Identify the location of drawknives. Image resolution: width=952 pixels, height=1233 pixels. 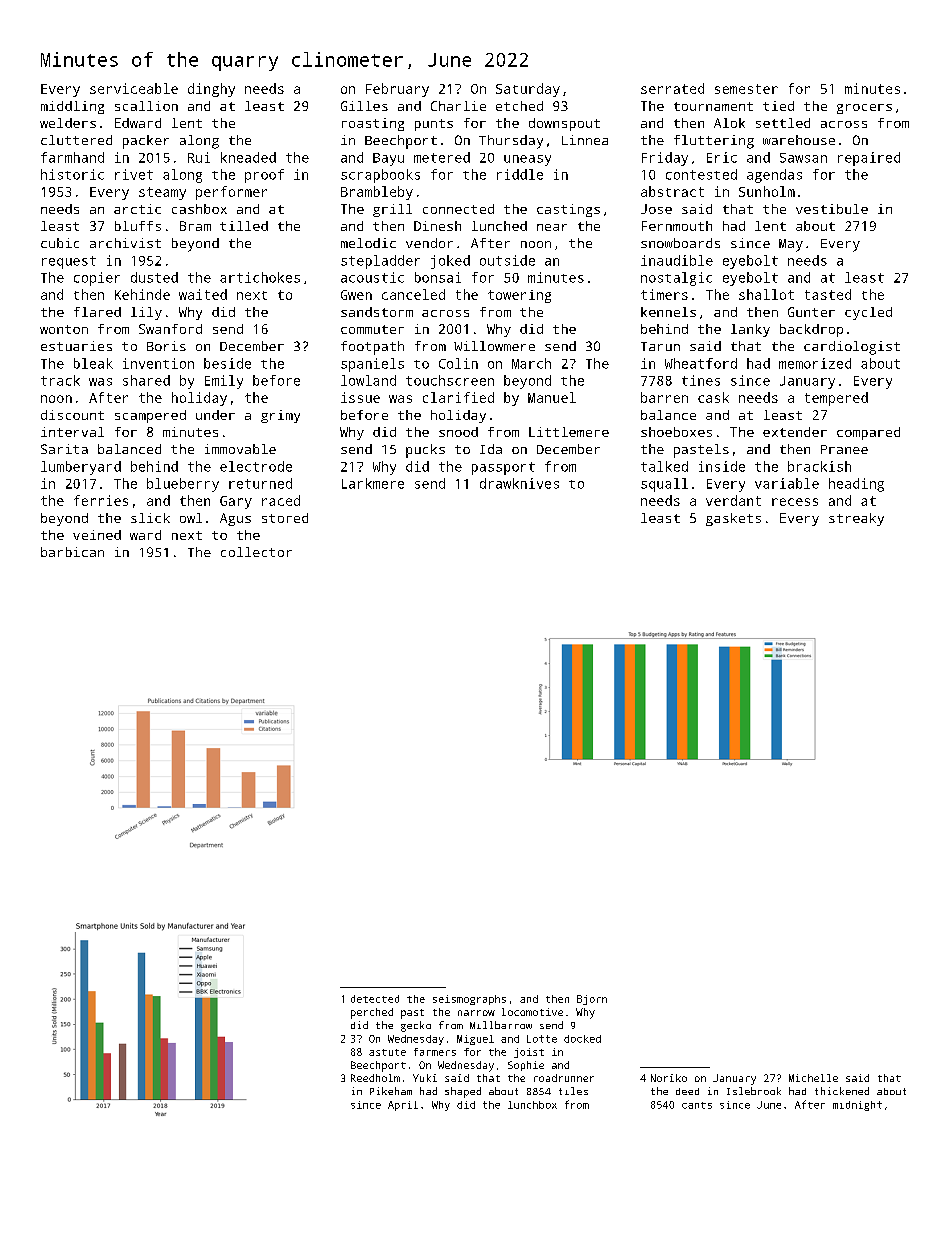
(519, 483).
